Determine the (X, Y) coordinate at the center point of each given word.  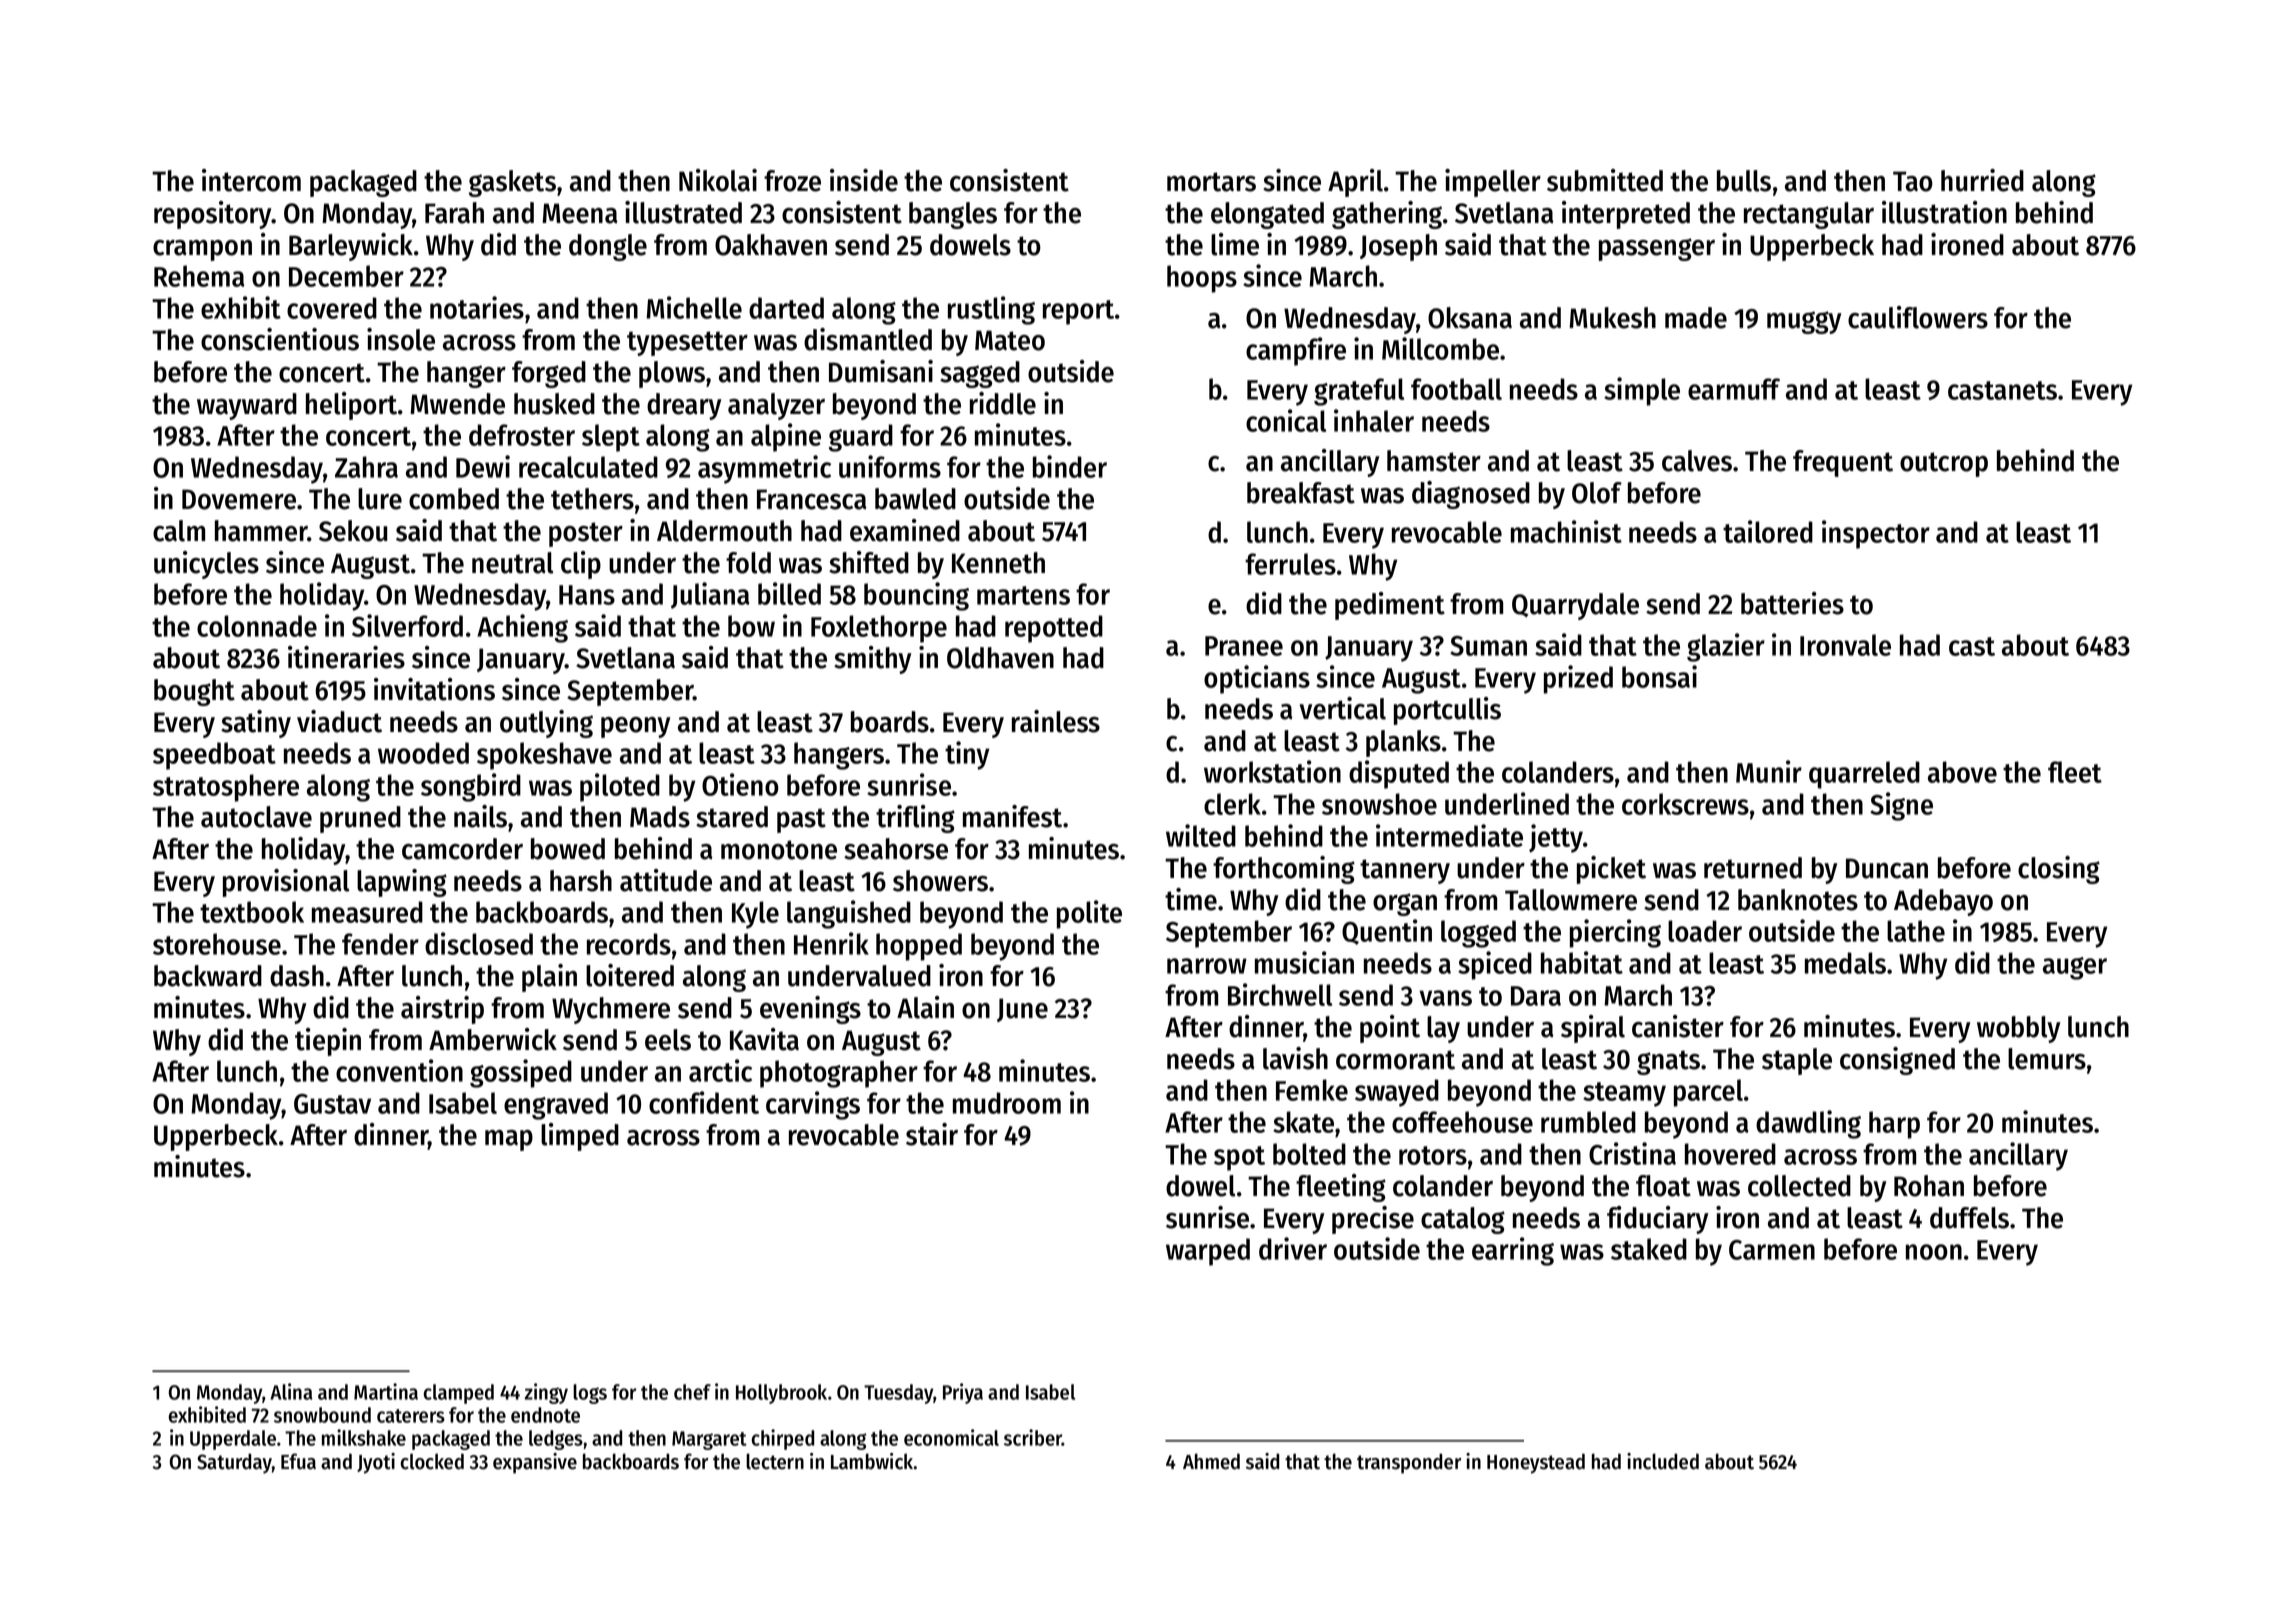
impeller (1493, 183)
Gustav (332, 1104)
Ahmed (1211, 1461)
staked (1649, 1249)
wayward (247, 406)
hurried (1982, 180)
